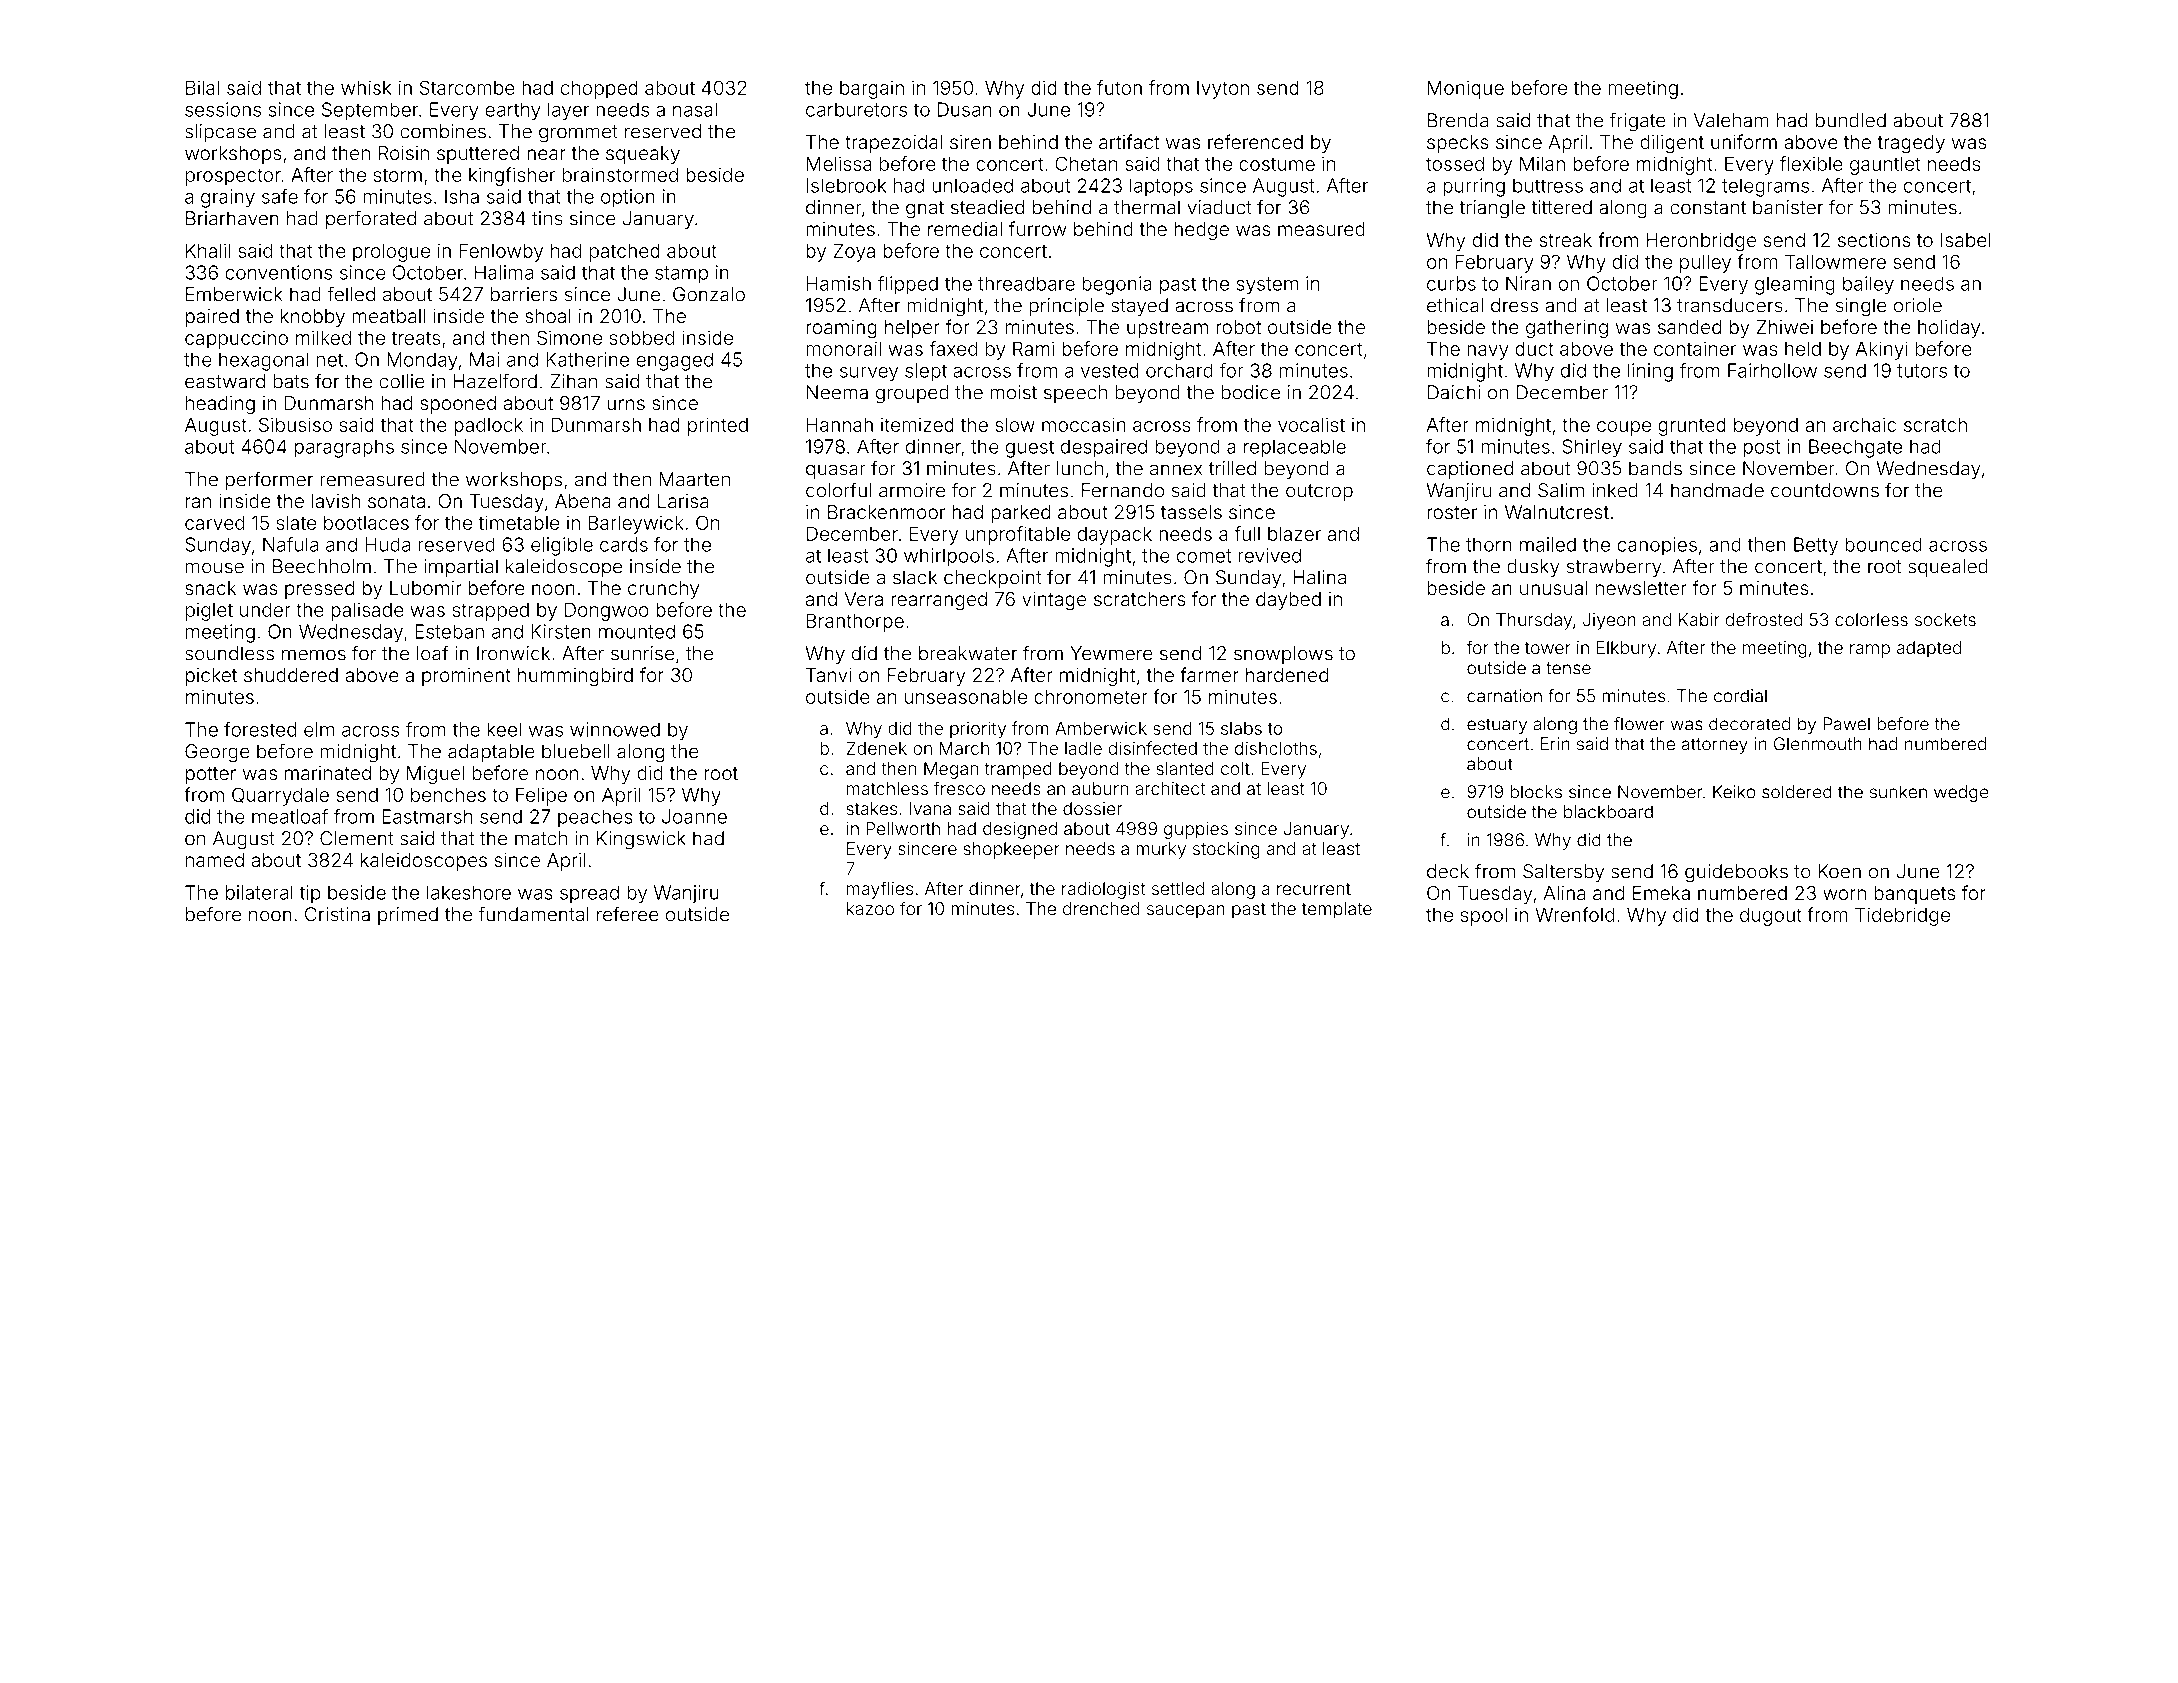 The height and width of the image is (1683, 2178). I want to click on daybed, so click(1288, 601).
